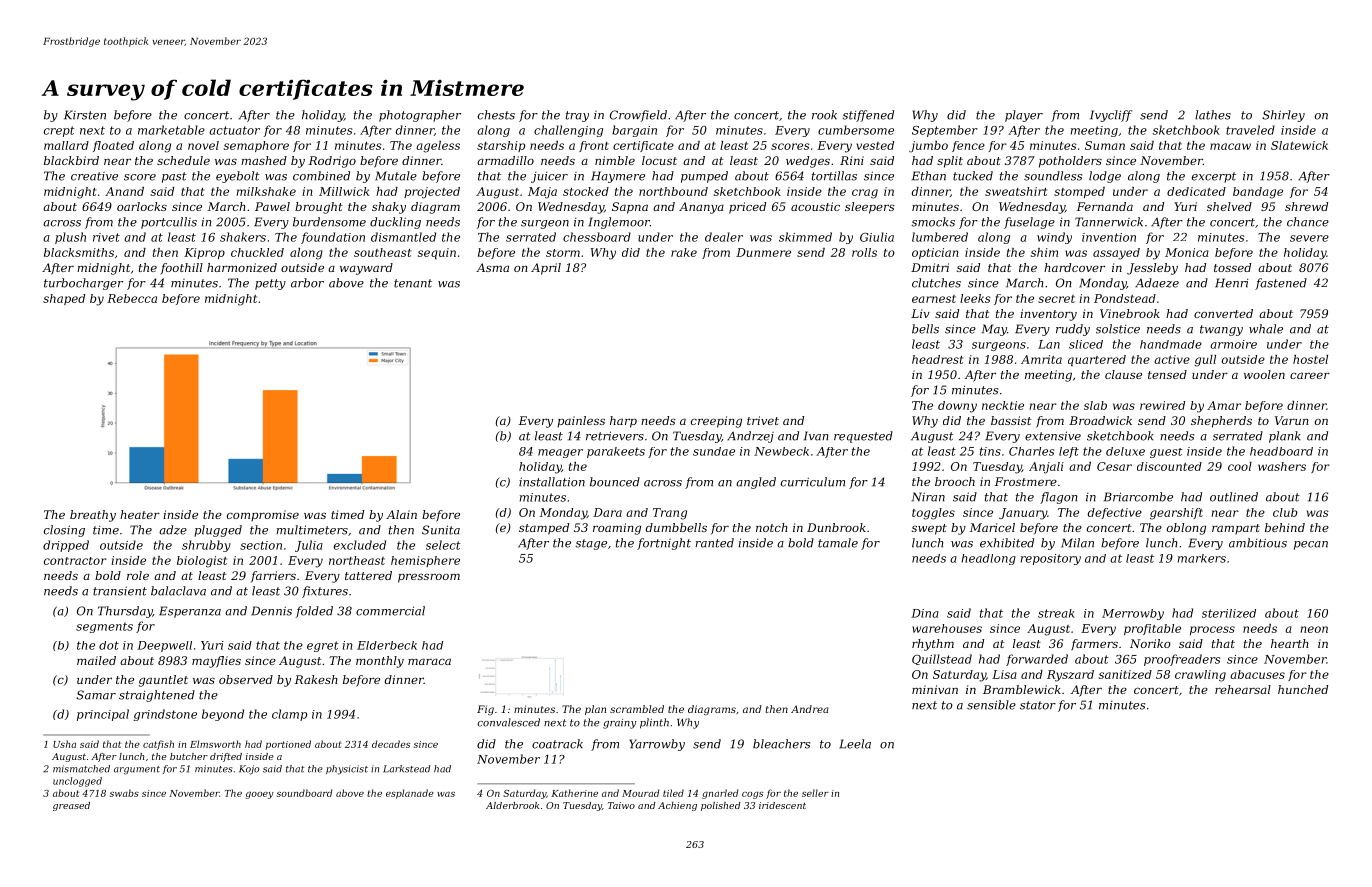 The height and width of the document is (887, 1372). What do you see at coordinates (260, 795) in the document?
I see `gooey` at bounding box center [260, 795].
